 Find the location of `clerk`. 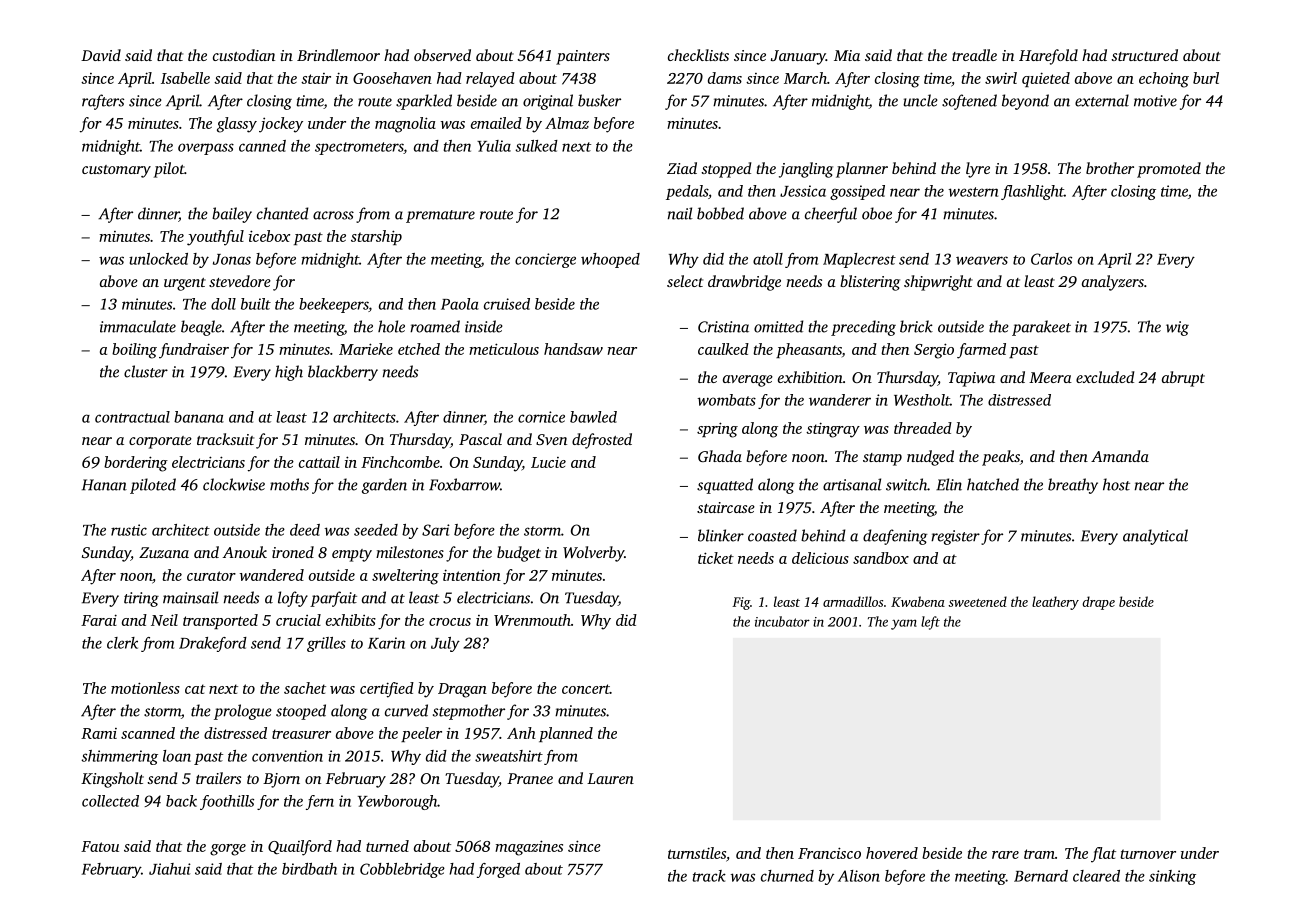

clerk is located at coordinates (122, 643).
